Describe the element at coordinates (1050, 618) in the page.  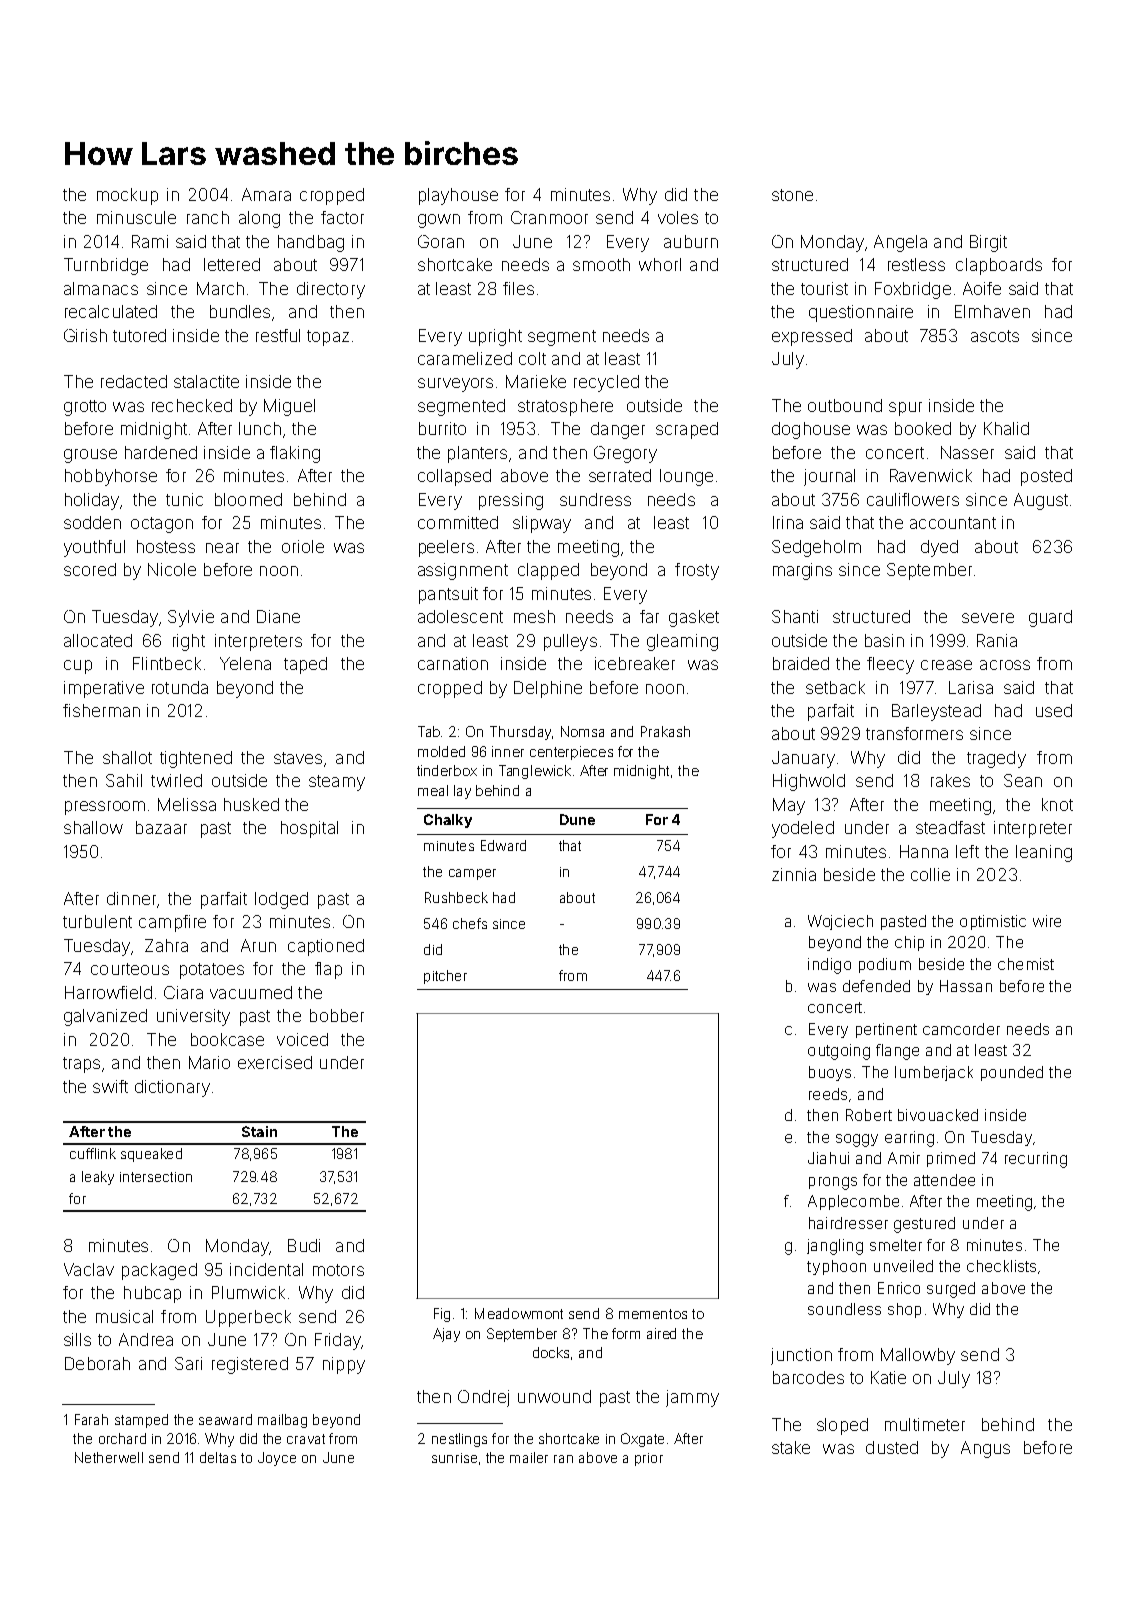
I see `guard` at that location.
